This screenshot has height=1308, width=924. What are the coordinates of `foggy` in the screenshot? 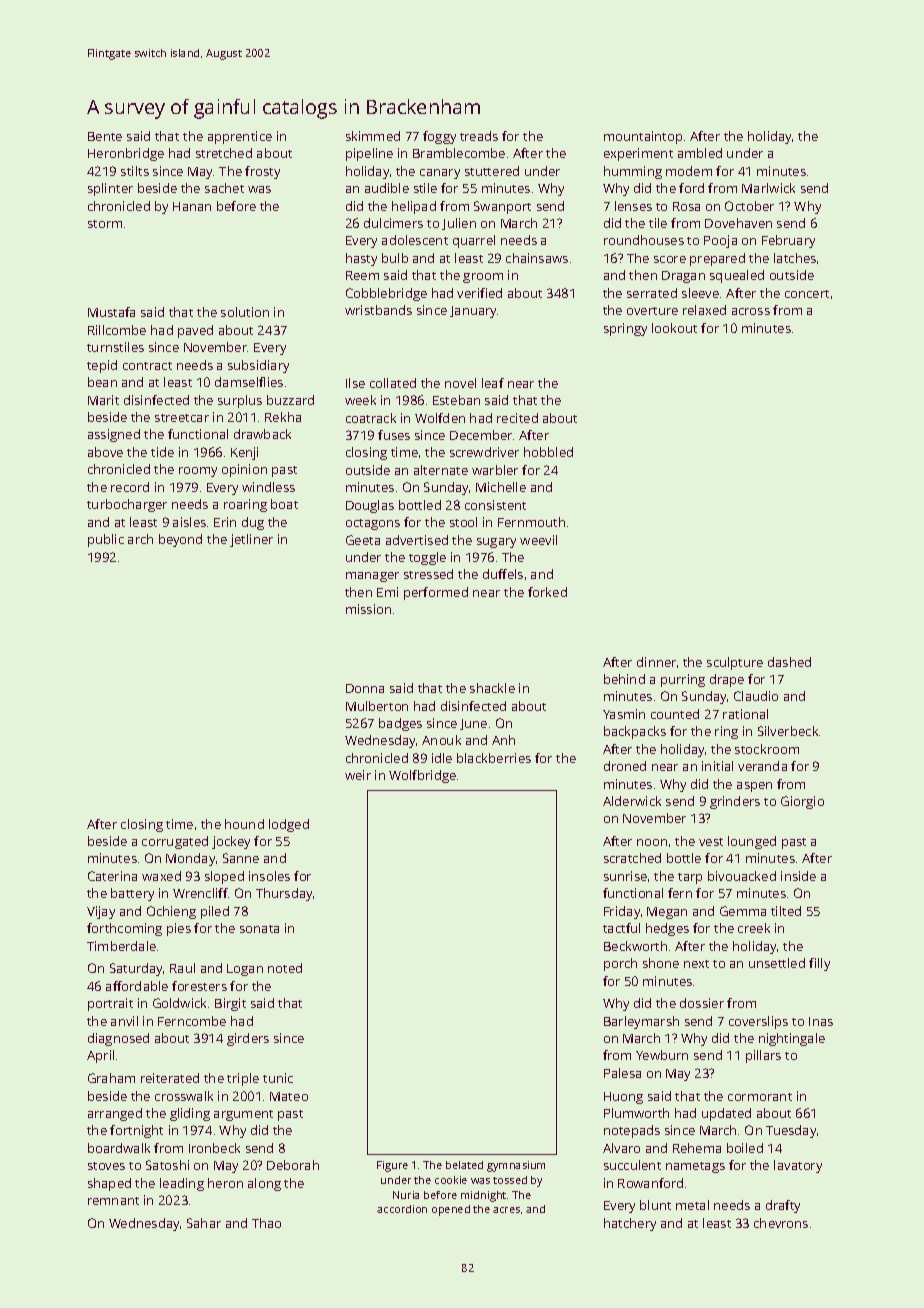 It's located at (439, 137).
